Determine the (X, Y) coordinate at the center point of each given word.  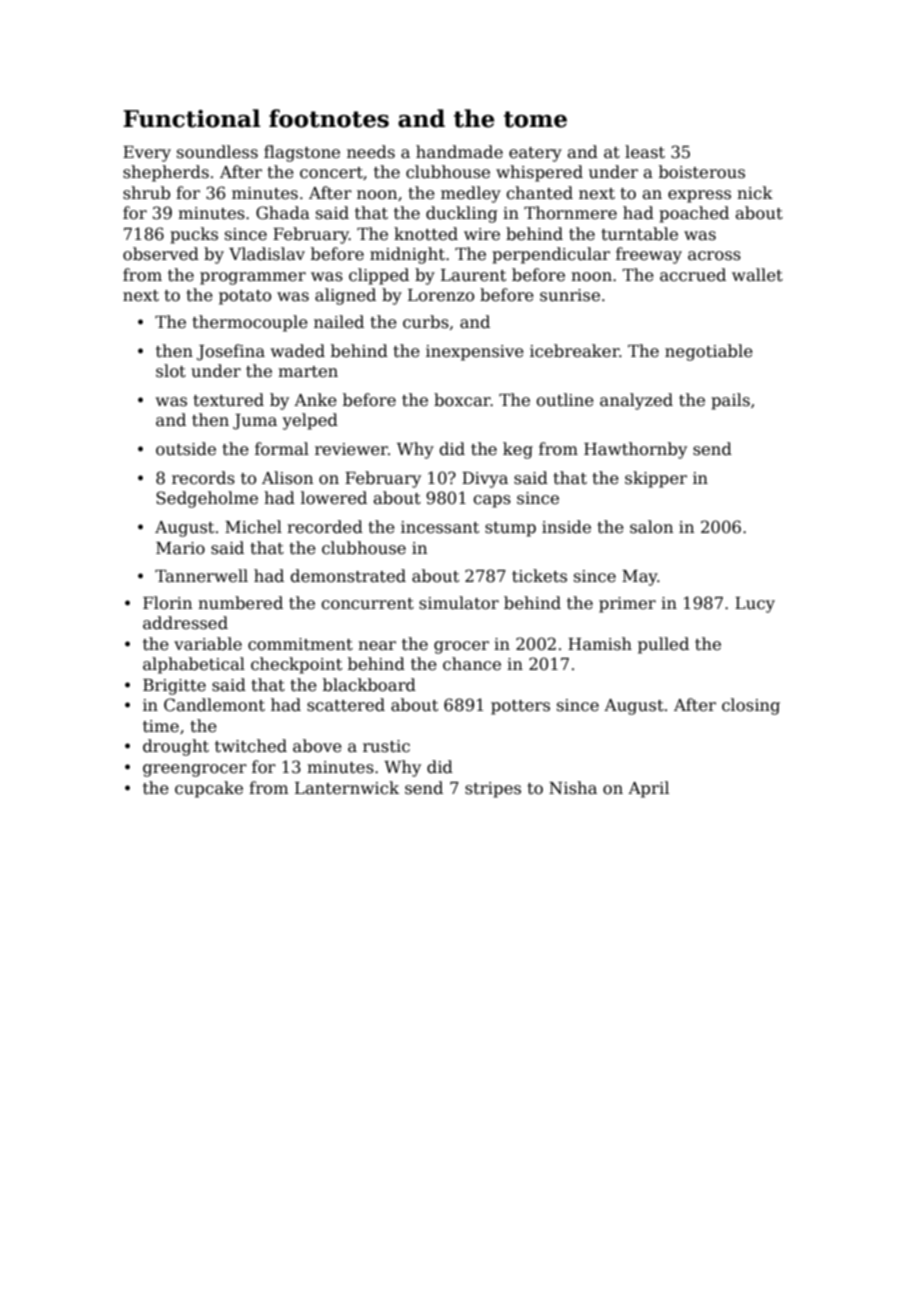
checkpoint (296, 665)
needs (371, 152)
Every (147, 154)
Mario (180, 548)
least (645, 152)
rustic (386, 746)
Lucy (755, 605)
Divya (485, 480)
